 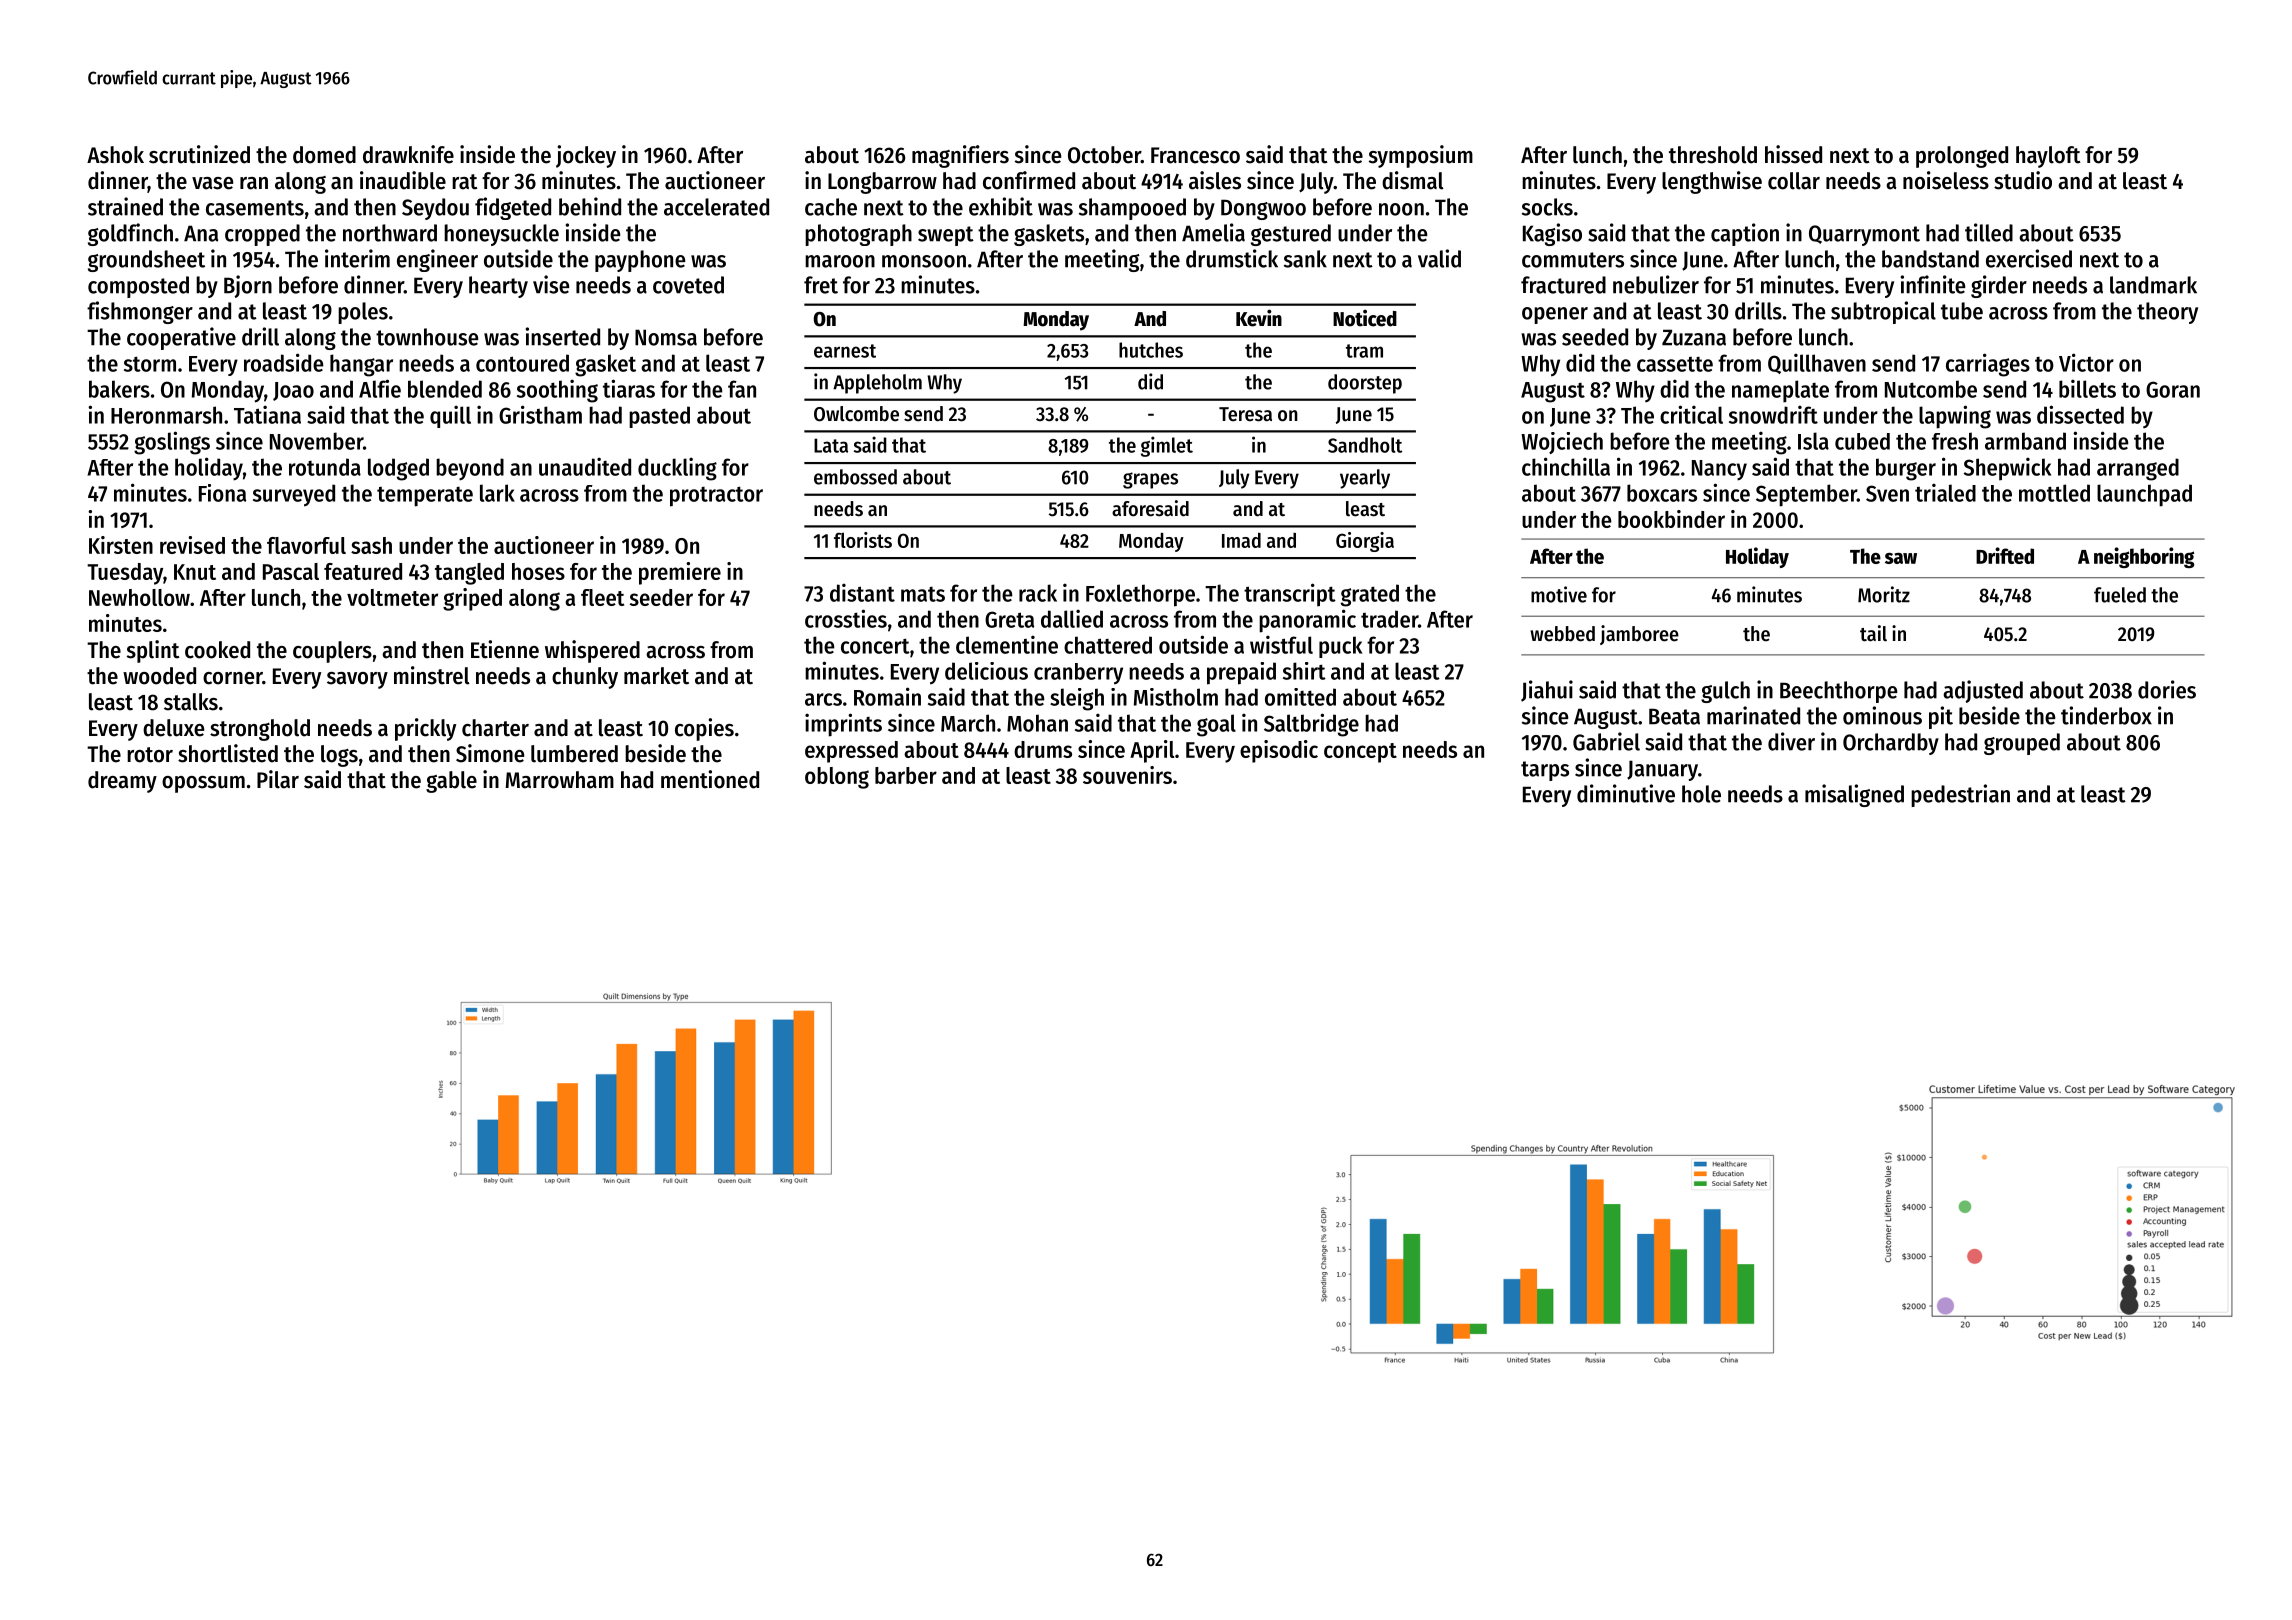 What do you see at coordinates (1962, 157) in the screenshot?
I see `prolonged` at bounding box center [1962, 157].
